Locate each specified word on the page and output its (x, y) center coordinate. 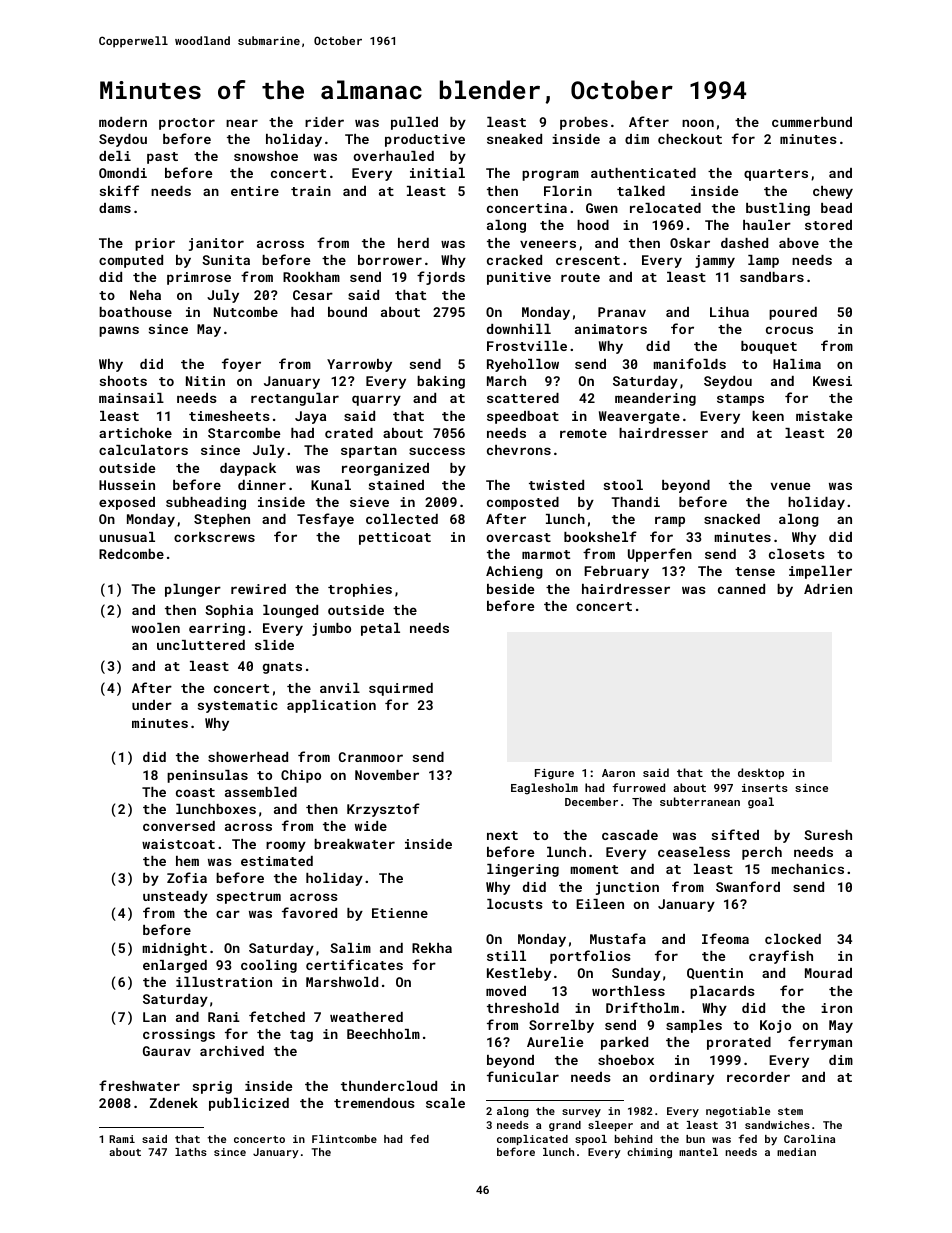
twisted (556, 485)
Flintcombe (344, 1139)
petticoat (395, 538)
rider (324, 122)
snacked (732, 519)
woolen (156, 628)
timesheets (229, 416)
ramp (670, 521)
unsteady (175, 897)
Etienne (400, 913)
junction (627, 888)
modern (123, 122)
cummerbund (812, 122)
